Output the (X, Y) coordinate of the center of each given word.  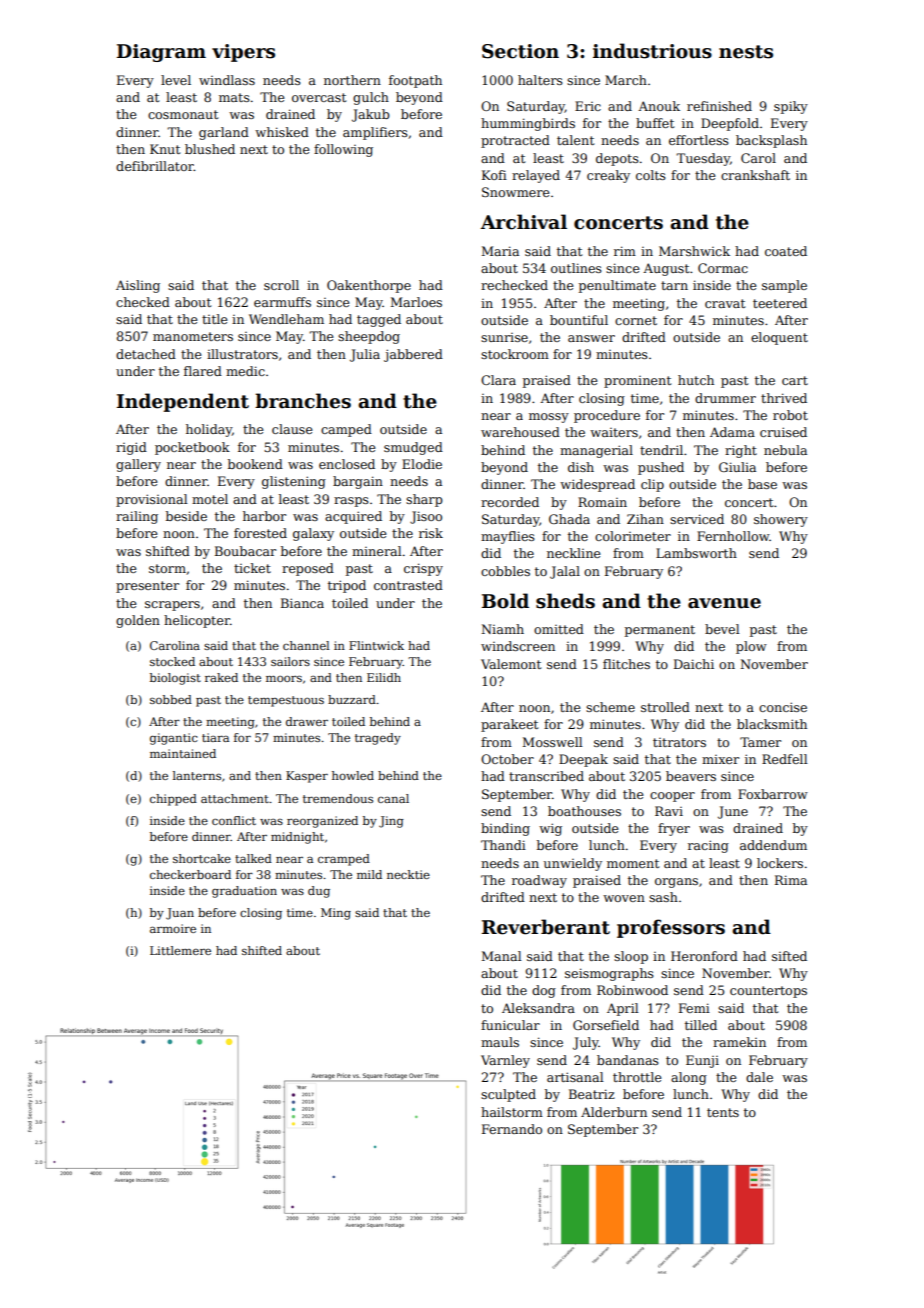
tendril (661, 450)
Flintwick (376, 645)
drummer (725, 398)
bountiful (579, 320)
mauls (500, 1042)
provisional (152, 500)
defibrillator (155, 166)
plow (751, 647)
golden (138, 621)
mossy (549, 418)
